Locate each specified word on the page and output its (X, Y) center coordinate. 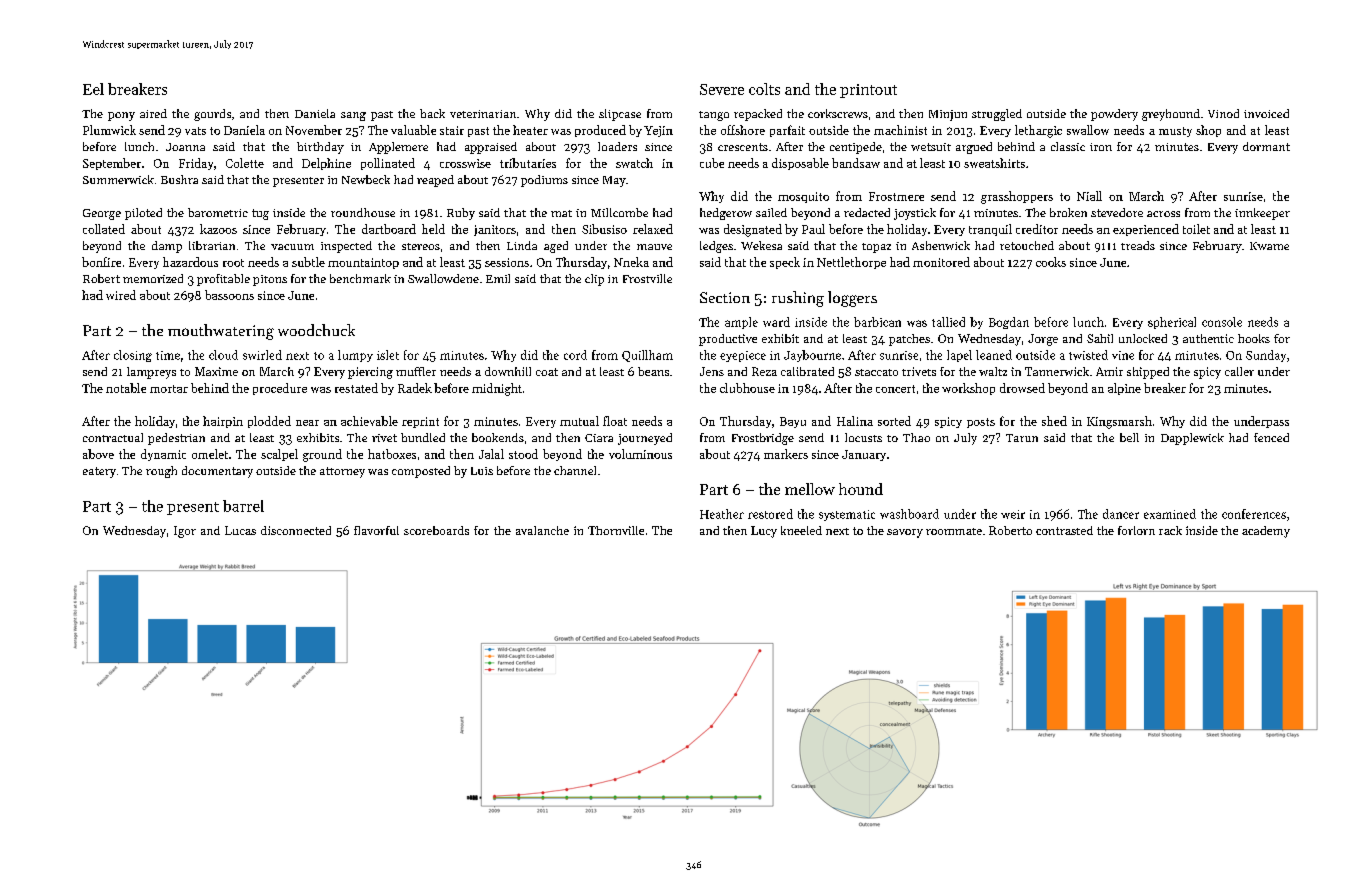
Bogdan (1009, 323)
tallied (948, 322)
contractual (113, 437)
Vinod (1223, 113)
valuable (413, 130)
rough (161, 472)
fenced (1271, 437)
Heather (722, 514)
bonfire (101, 262)
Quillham (647, 356)
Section (725, 297)
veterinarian (483, 114)
